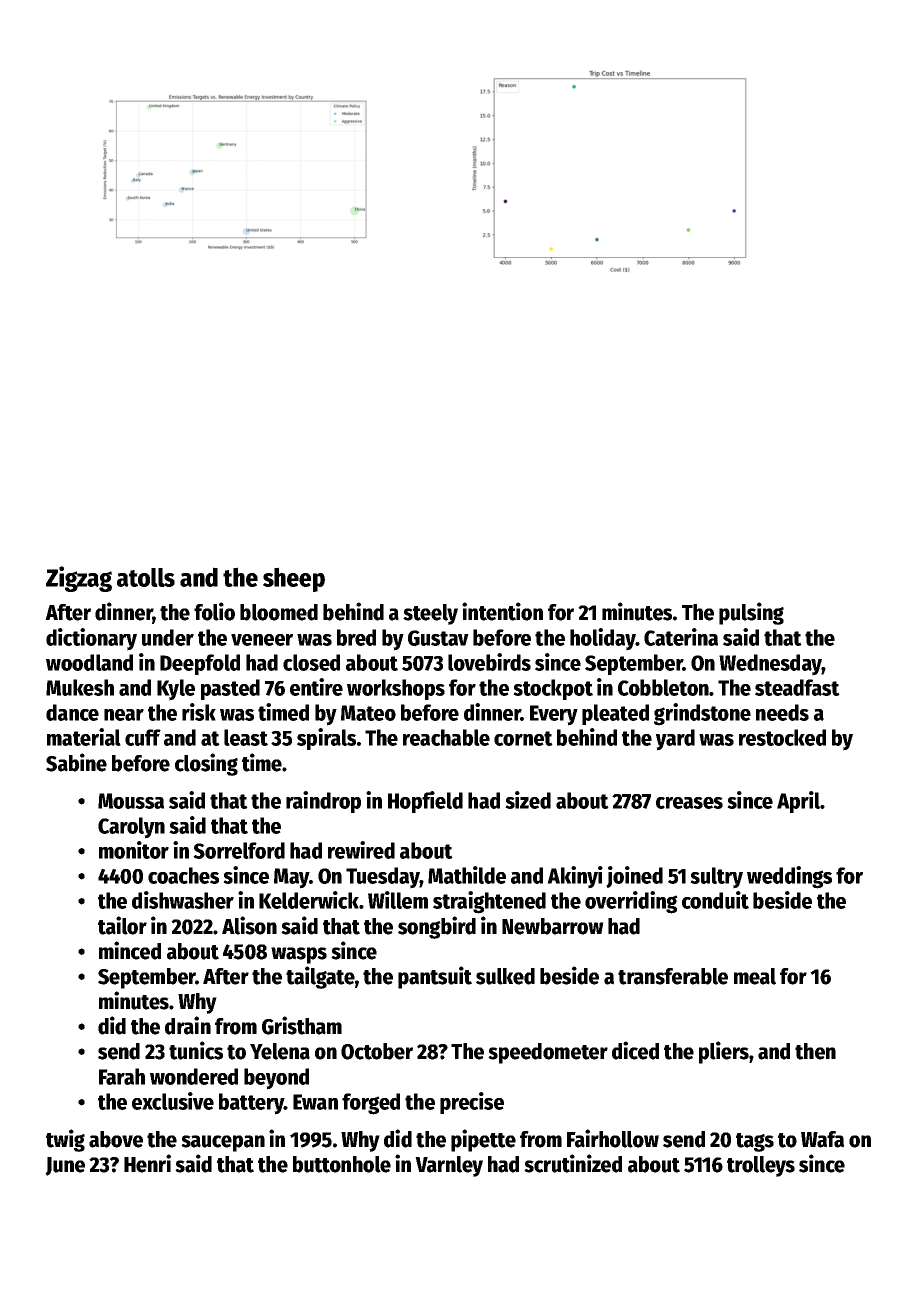 The image size is (922, 1310). I want to click on Mathilde, so click(467, 875).
